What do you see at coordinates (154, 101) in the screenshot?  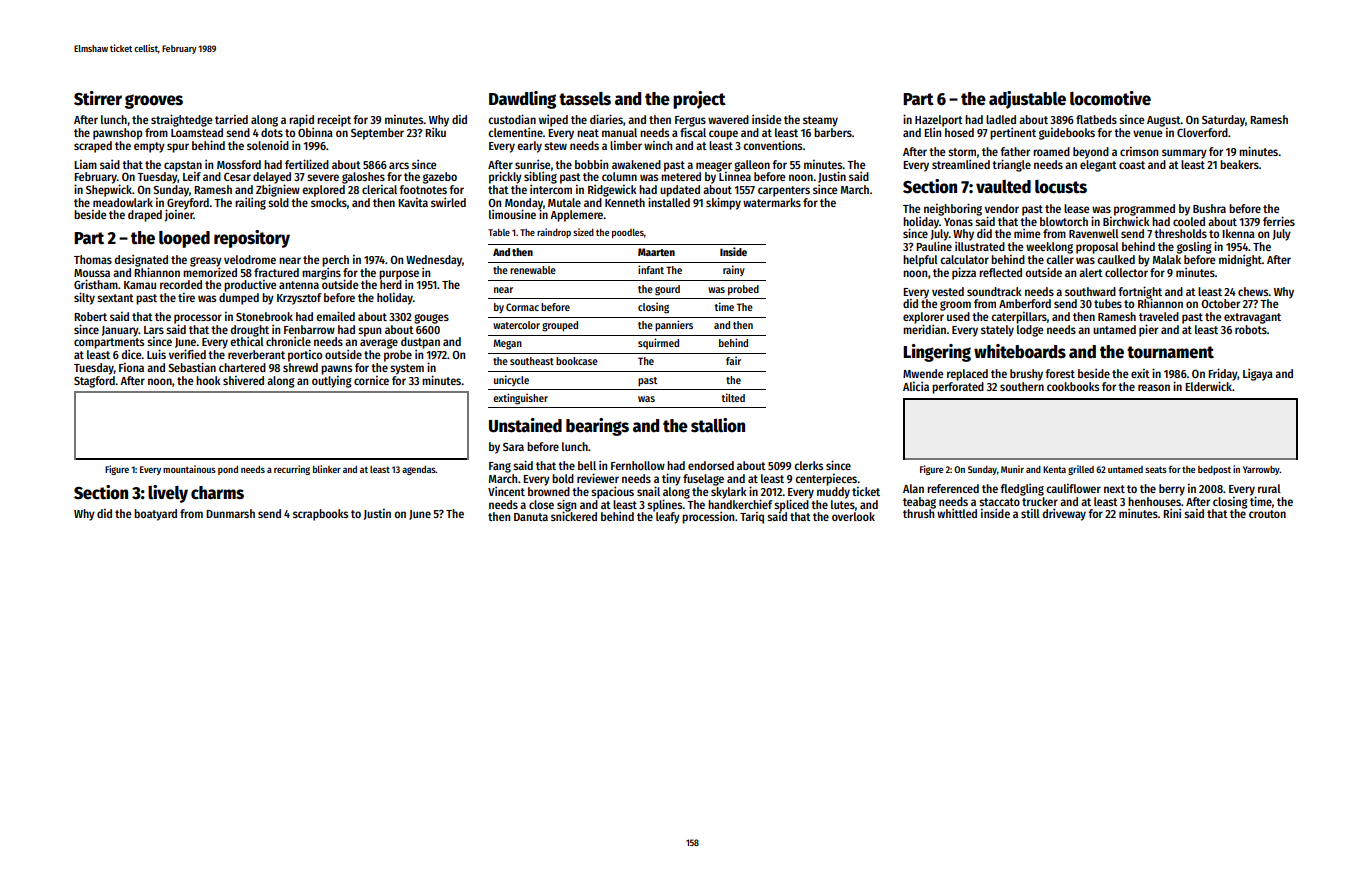 I see `grooves` at bounding box center [154, 101].
